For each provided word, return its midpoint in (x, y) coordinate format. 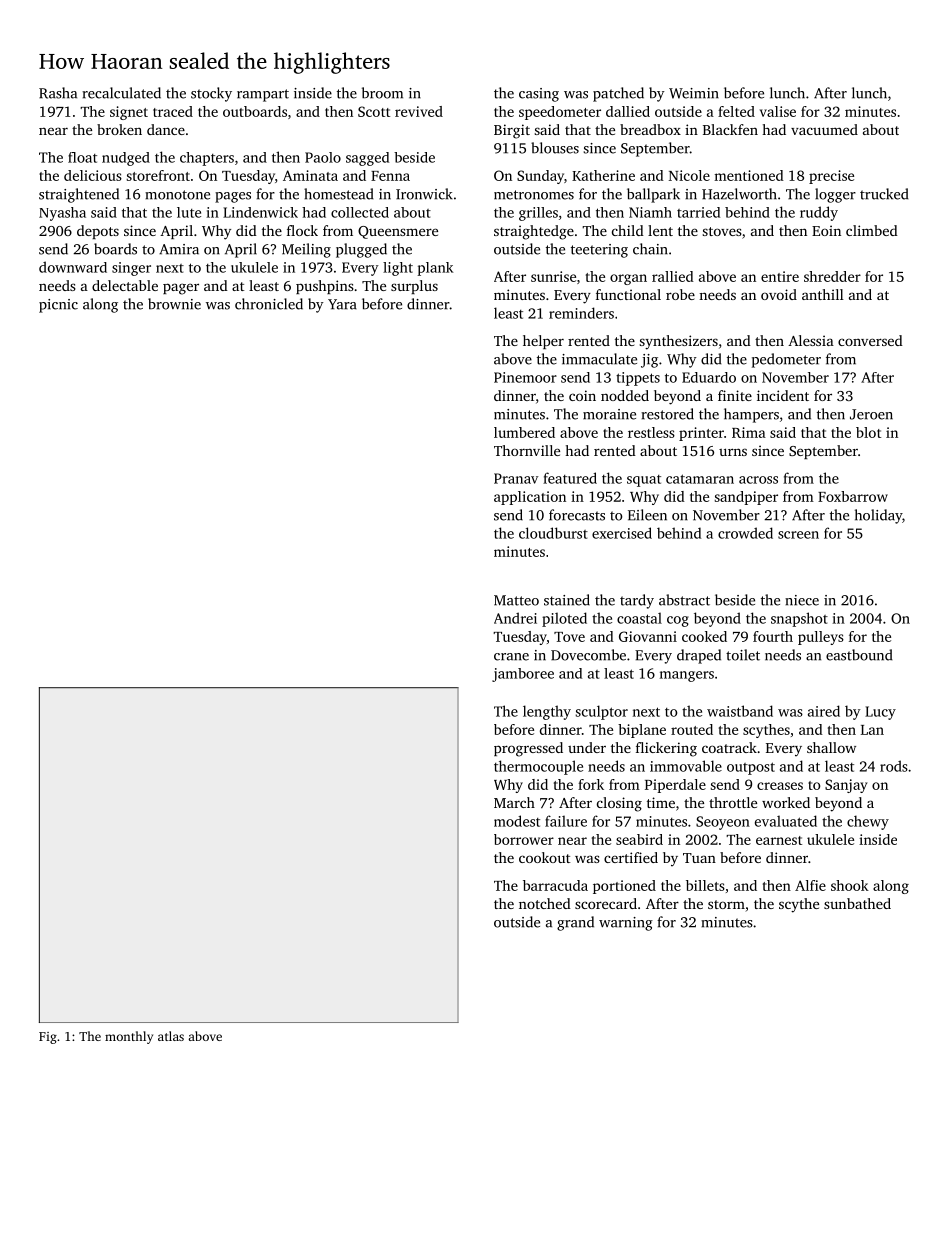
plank (435, 269)
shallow (831, 747)
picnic (58, 306)
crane (511, 657)
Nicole (689, 175)
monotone (177, 195)
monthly (129, 1037)
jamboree (523, 675)
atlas (171, 1036)
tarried (698, 212)
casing (539, 95)
